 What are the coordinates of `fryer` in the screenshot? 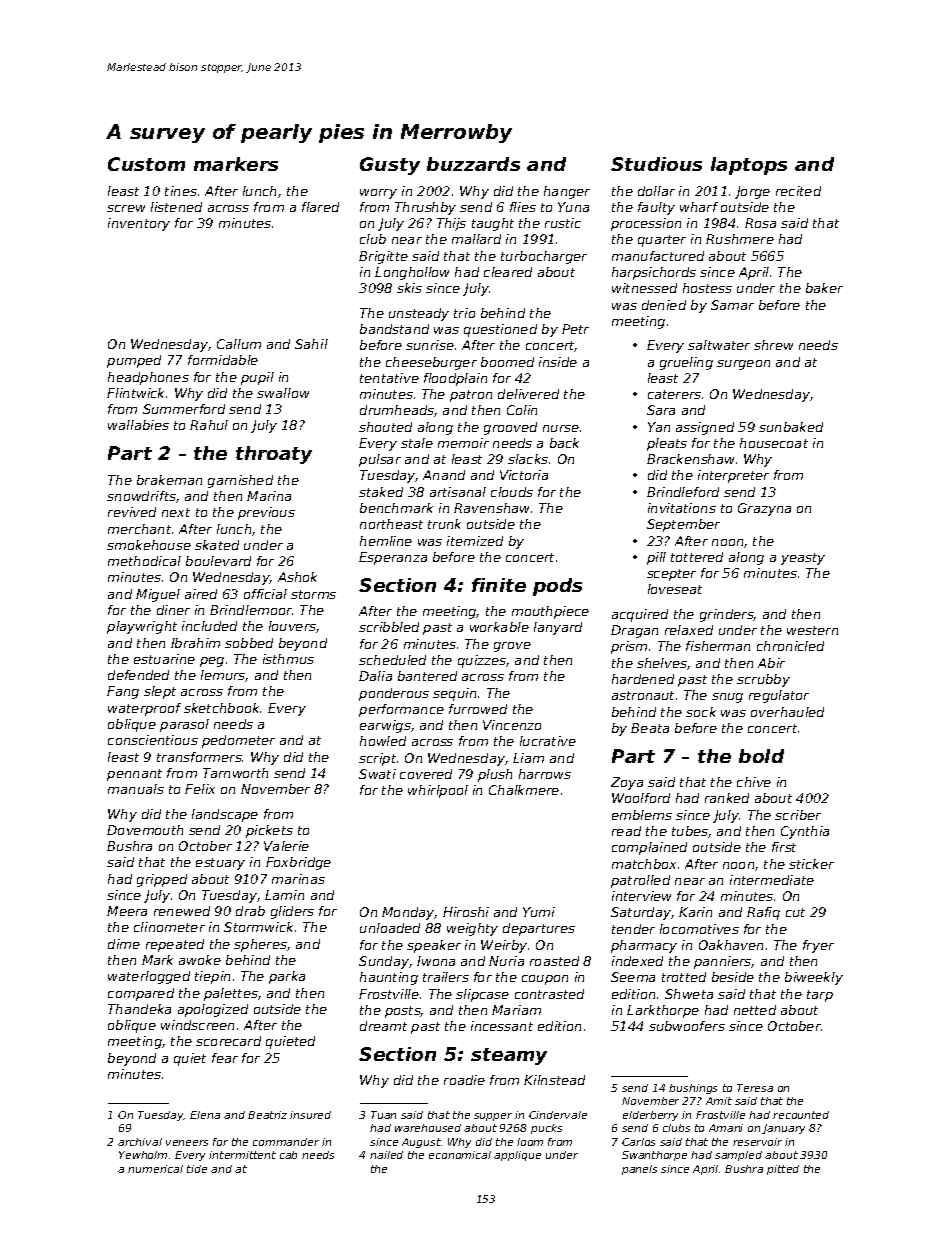 It's located at (818, 946).
